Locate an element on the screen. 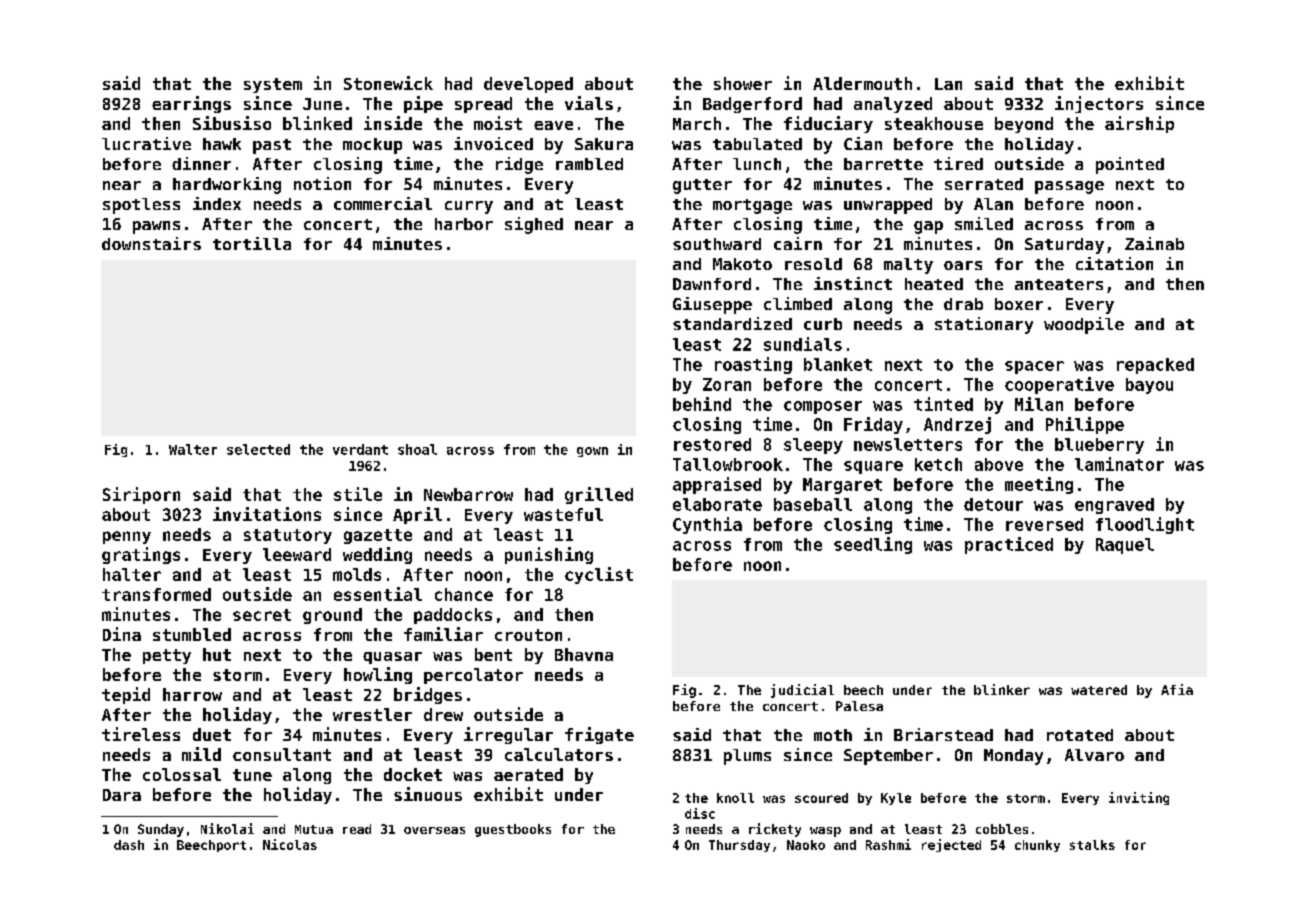 This screenshot has width=1308, height=924. wedding is located at coordinates (377, 555).
